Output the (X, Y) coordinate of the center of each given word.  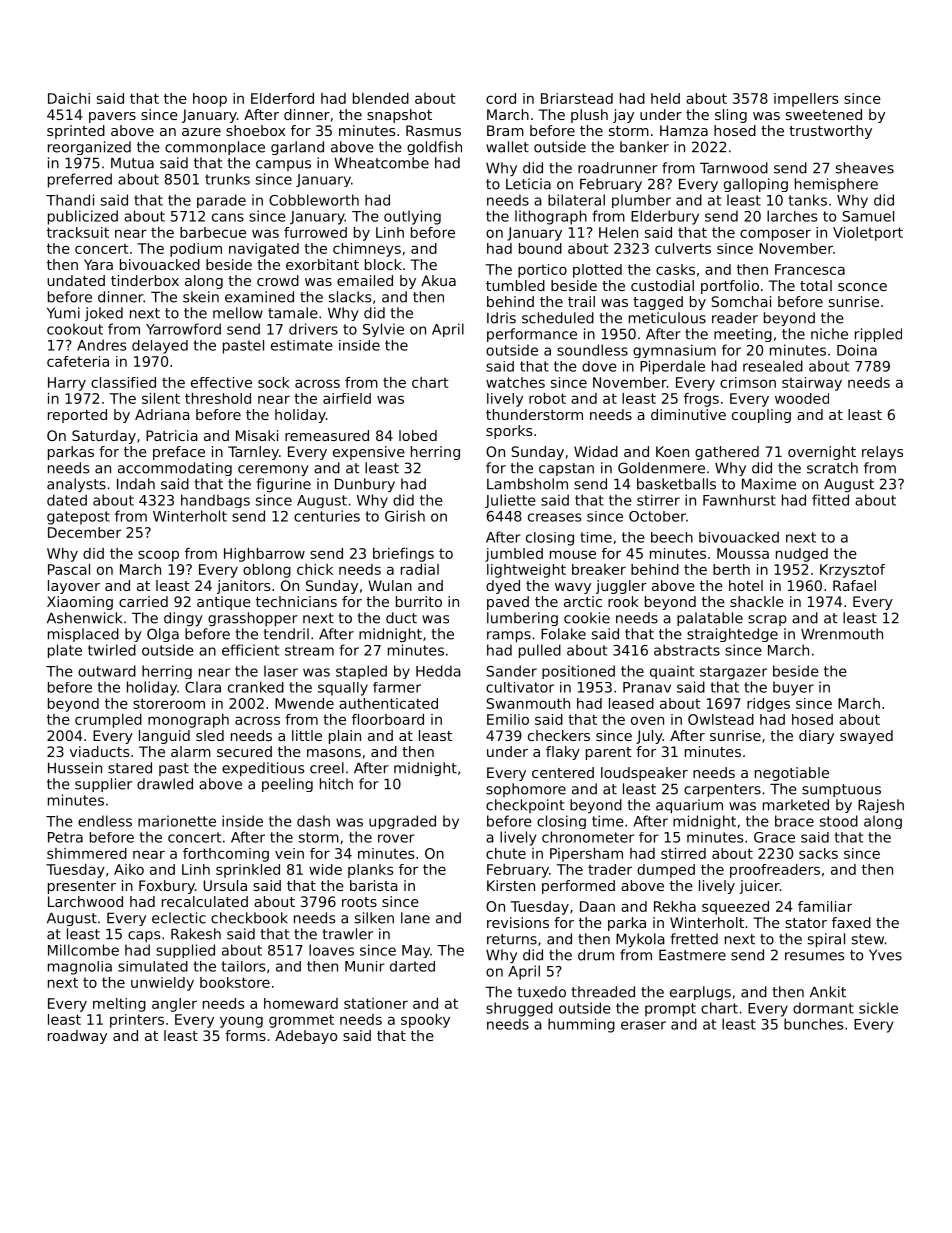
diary (816, 737)
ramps (509, 637)
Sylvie (383, 330)
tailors (243, 966)
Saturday (104, 437)
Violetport (868, 234)
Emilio (508, 719)
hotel (746, 585)
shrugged (519, 1009)
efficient (250, 650)
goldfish (434, 148)
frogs (701, 400)
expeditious (263, 769)
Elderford (282, 98)
